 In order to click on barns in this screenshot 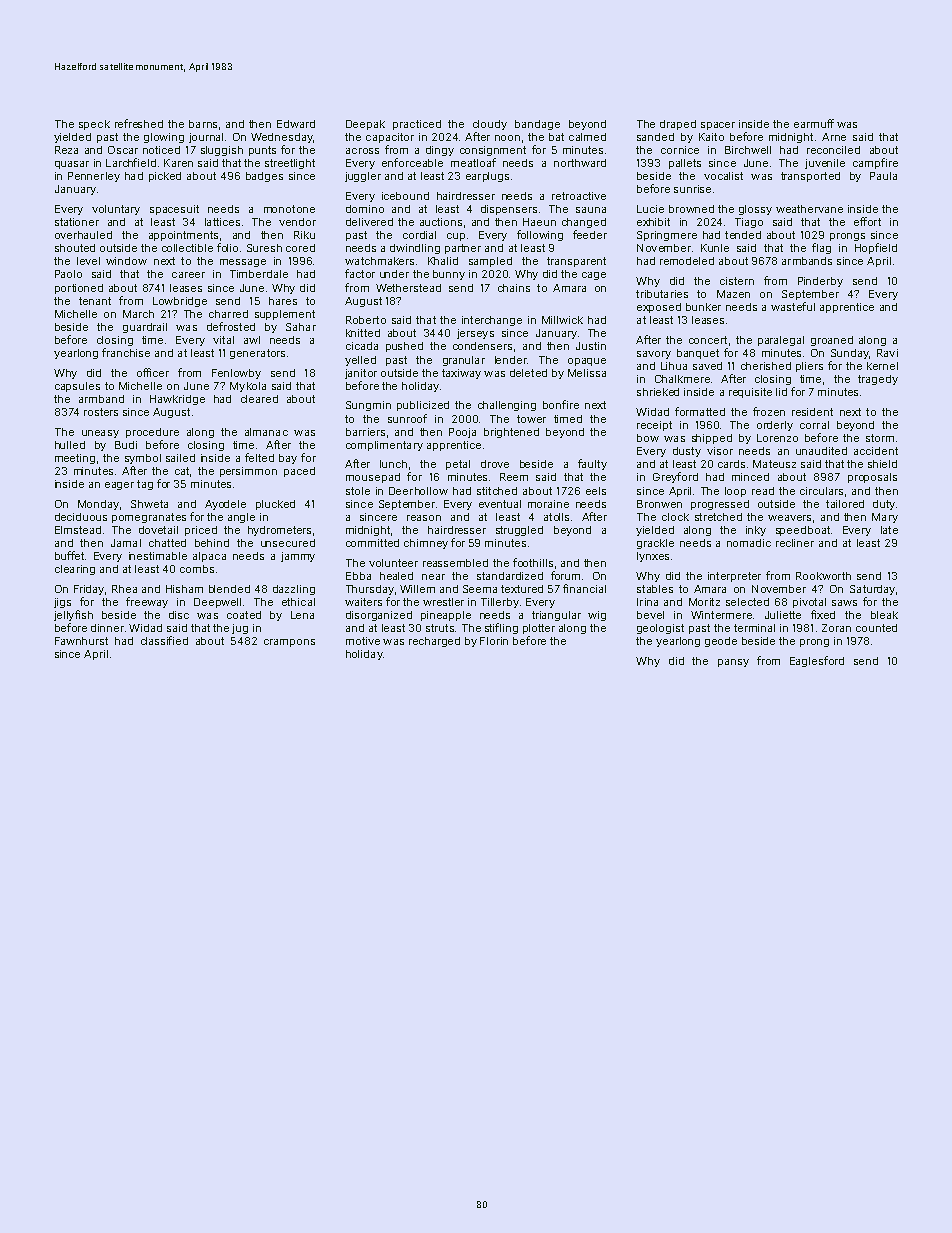, I will do `click(203, 124)`.
